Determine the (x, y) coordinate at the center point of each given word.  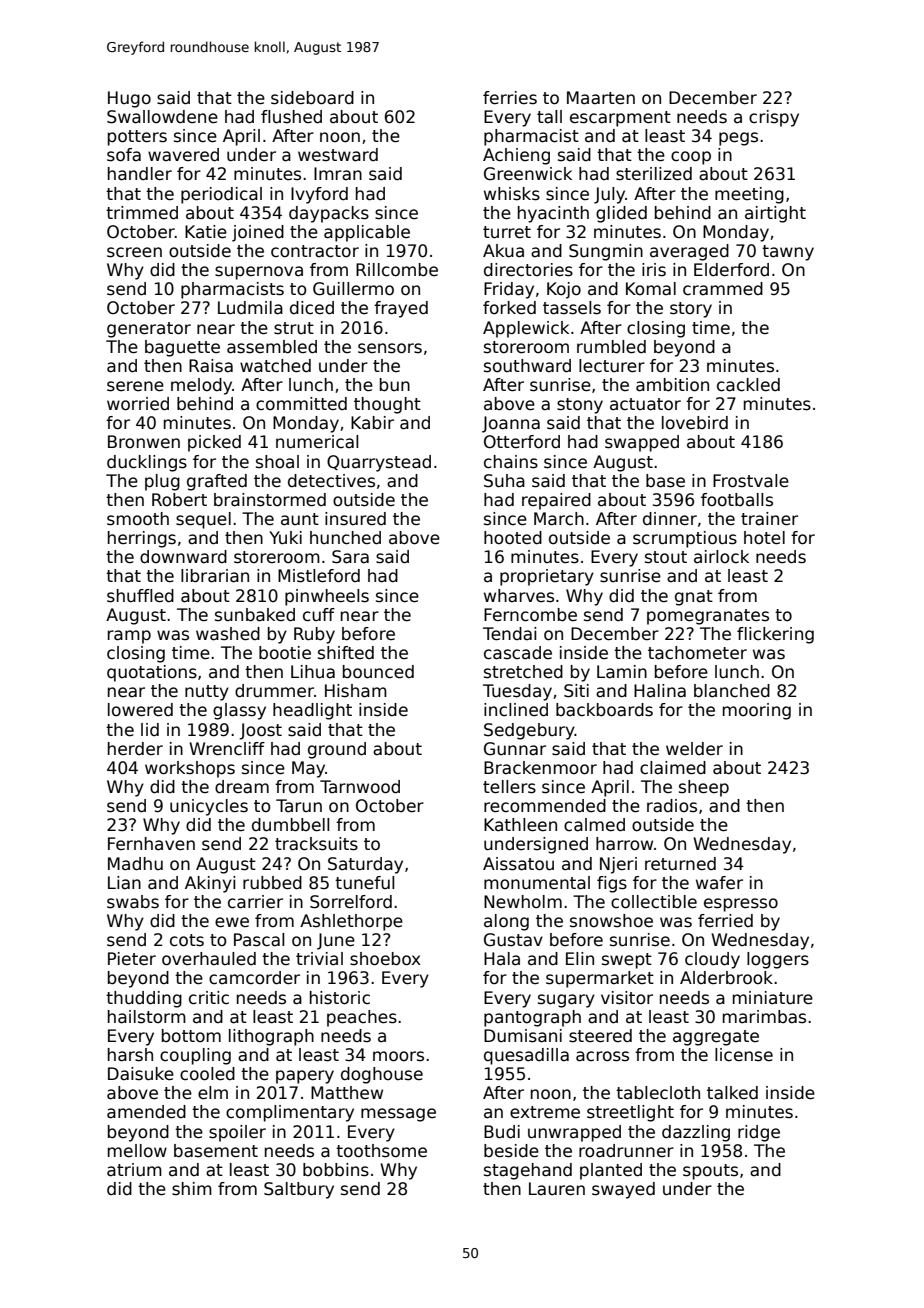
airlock (721, 557)
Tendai (509, 634)
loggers (778, 960)
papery (305, 1077)
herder (135, 748)
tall (549, 117)
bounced (378, 672)
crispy (774, 118)
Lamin (622, 672)
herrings (142, 539)
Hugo (129, 99)
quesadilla (526, 1056)
